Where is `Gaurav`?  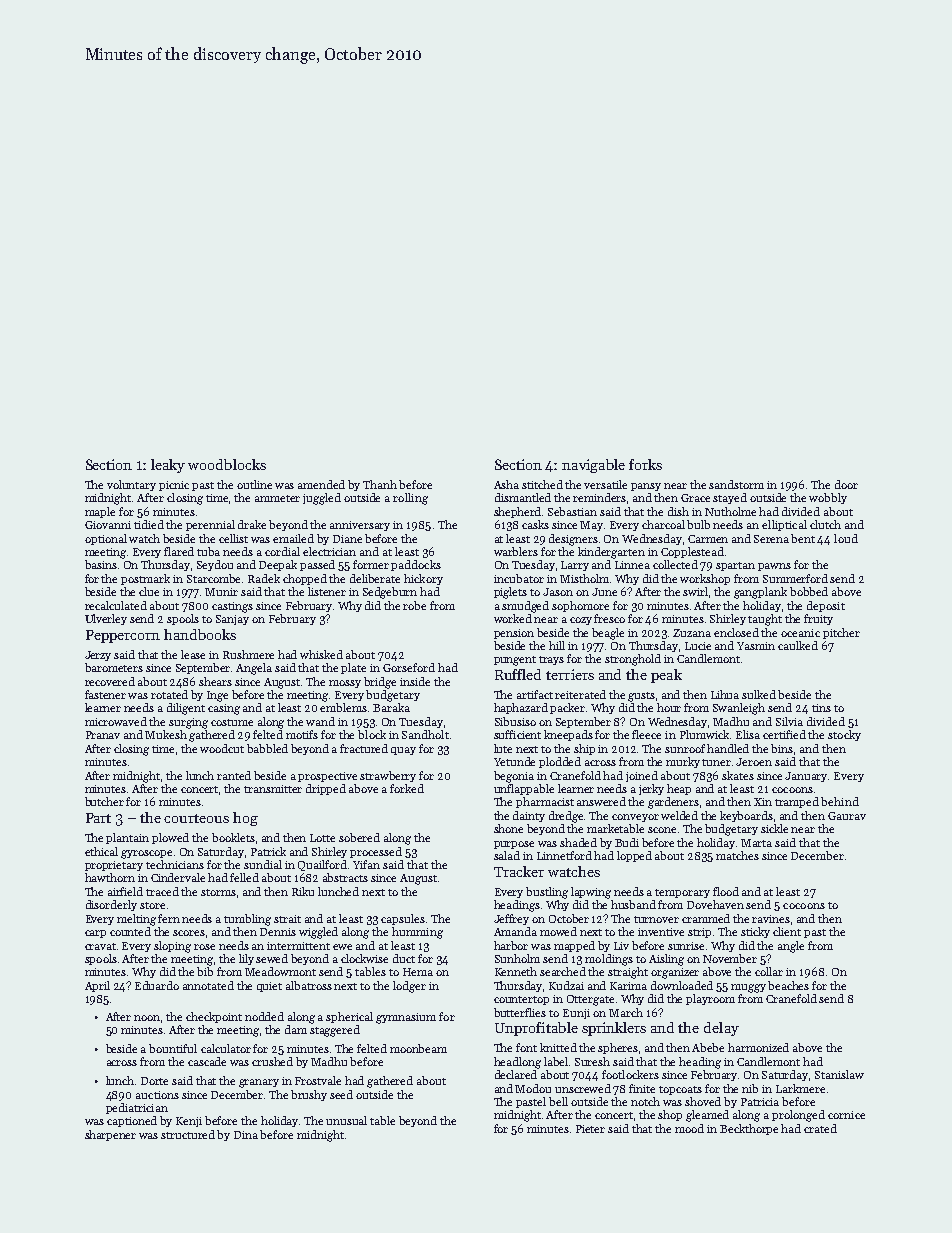 Gaurav is located at coordinates (847, 816).
